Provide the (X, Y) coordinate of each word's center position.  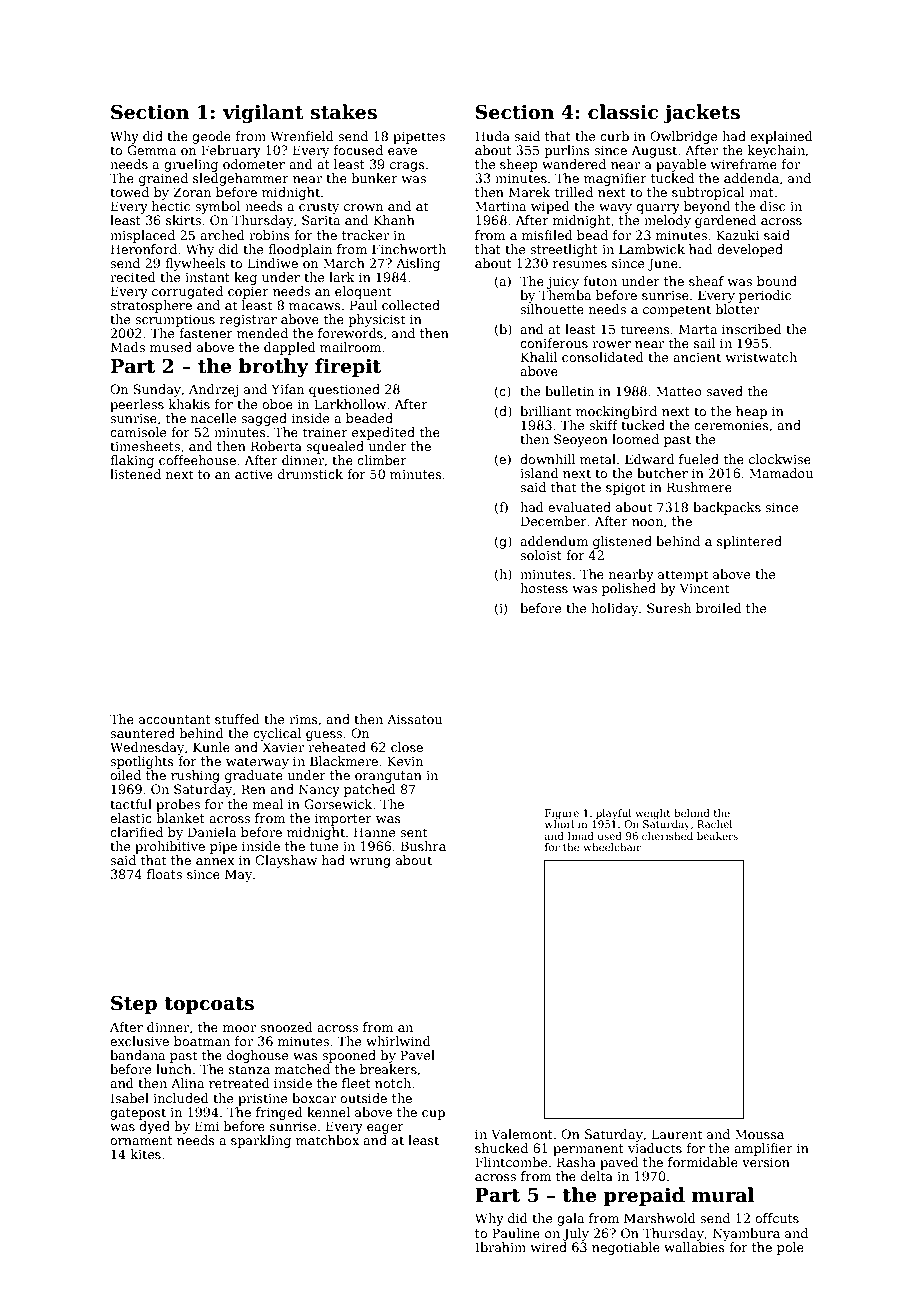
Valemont (522, 1134)
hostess (544, 588)
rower (611, 344)
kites (146, 1154)
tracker (365, 235)
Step (134, 1005)
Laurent (677, 1134)
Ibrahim (500, 1247)
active (254, 474)
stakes (344, 112)
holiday (614, 609)
